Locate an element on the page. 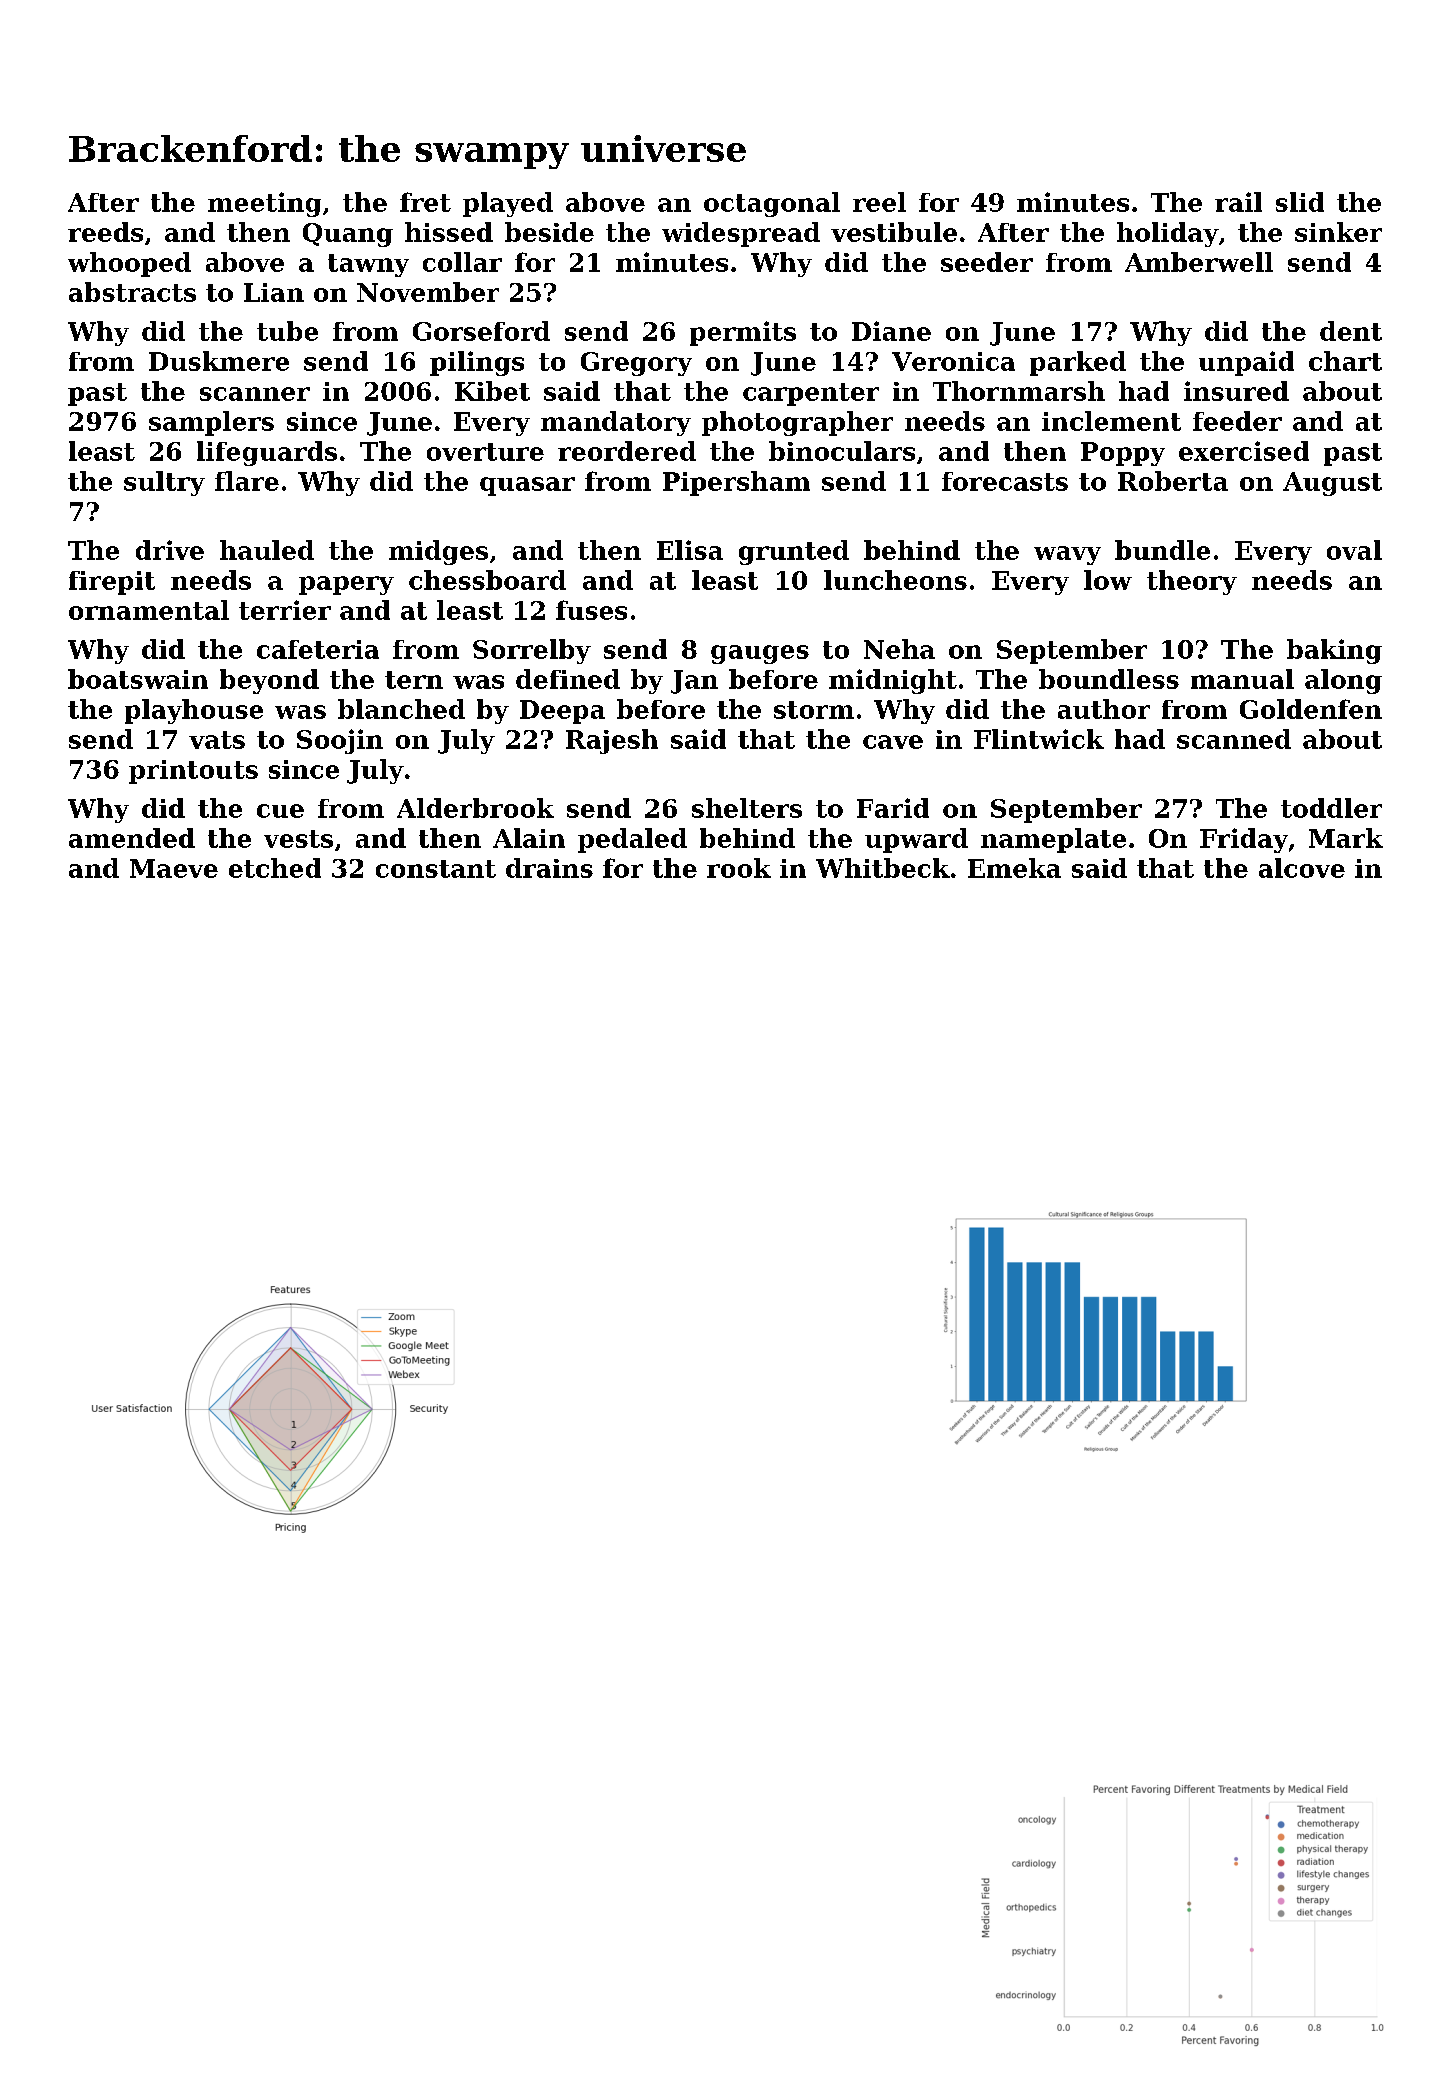 Image resolution: width=1450 pixels, height=2100 pixels. fret is located at coordinates (425, 202).
